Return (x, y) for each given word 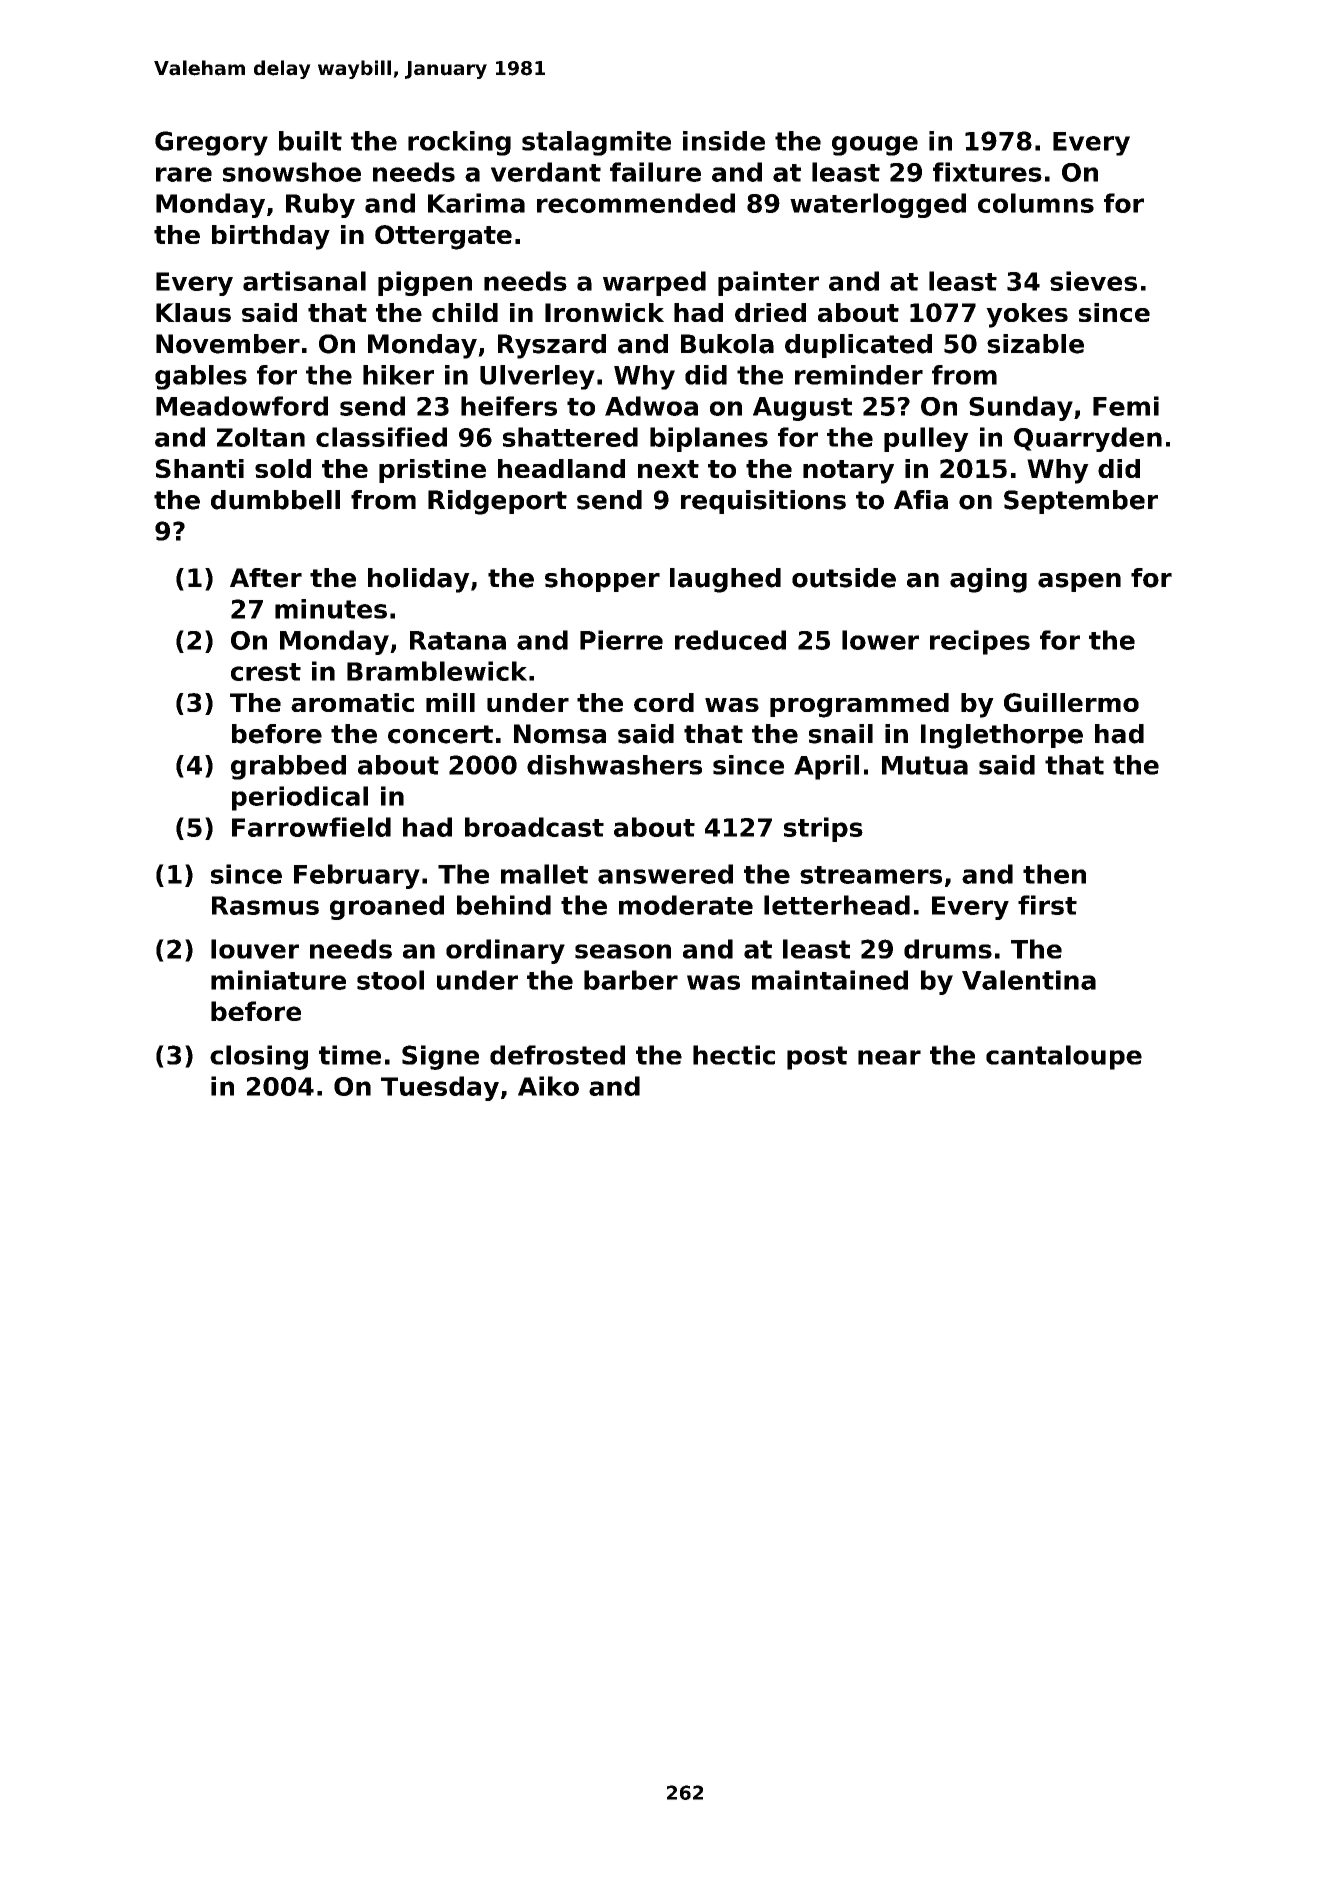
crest (266, 672)
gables (201, 377)
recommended (636, 203)
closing (259, 1057)
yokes (1027, 315)
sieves (1093, 281)
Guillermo (1071, 702)
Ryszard (552, 346)
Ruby (320, 205)
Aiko (548, 1086)
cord (664, 702)
